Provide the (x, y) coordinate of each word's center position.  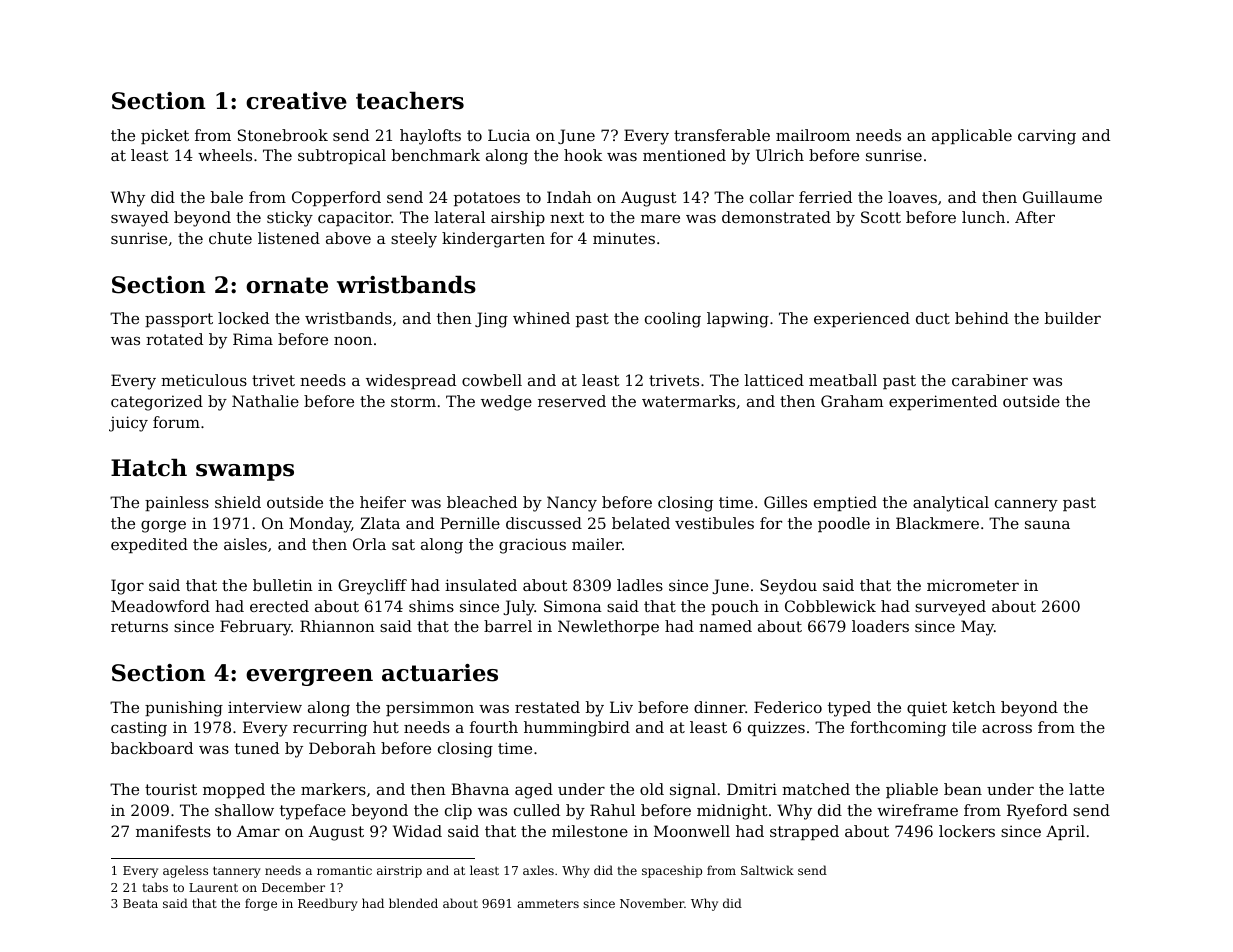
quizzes (776, 728)
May (977, 628)
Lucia (509, 135)
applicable (972, 136)
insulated (481, 585)
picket (165, 136)
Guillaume (1062, 197)
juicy (128, 424)
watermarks (688, 401)
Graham (852, 401)
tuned (257, 748)
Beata (140, 903)
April (1065, 832)
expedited (149, 545)
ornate (287, 285)
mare (660, 218)
